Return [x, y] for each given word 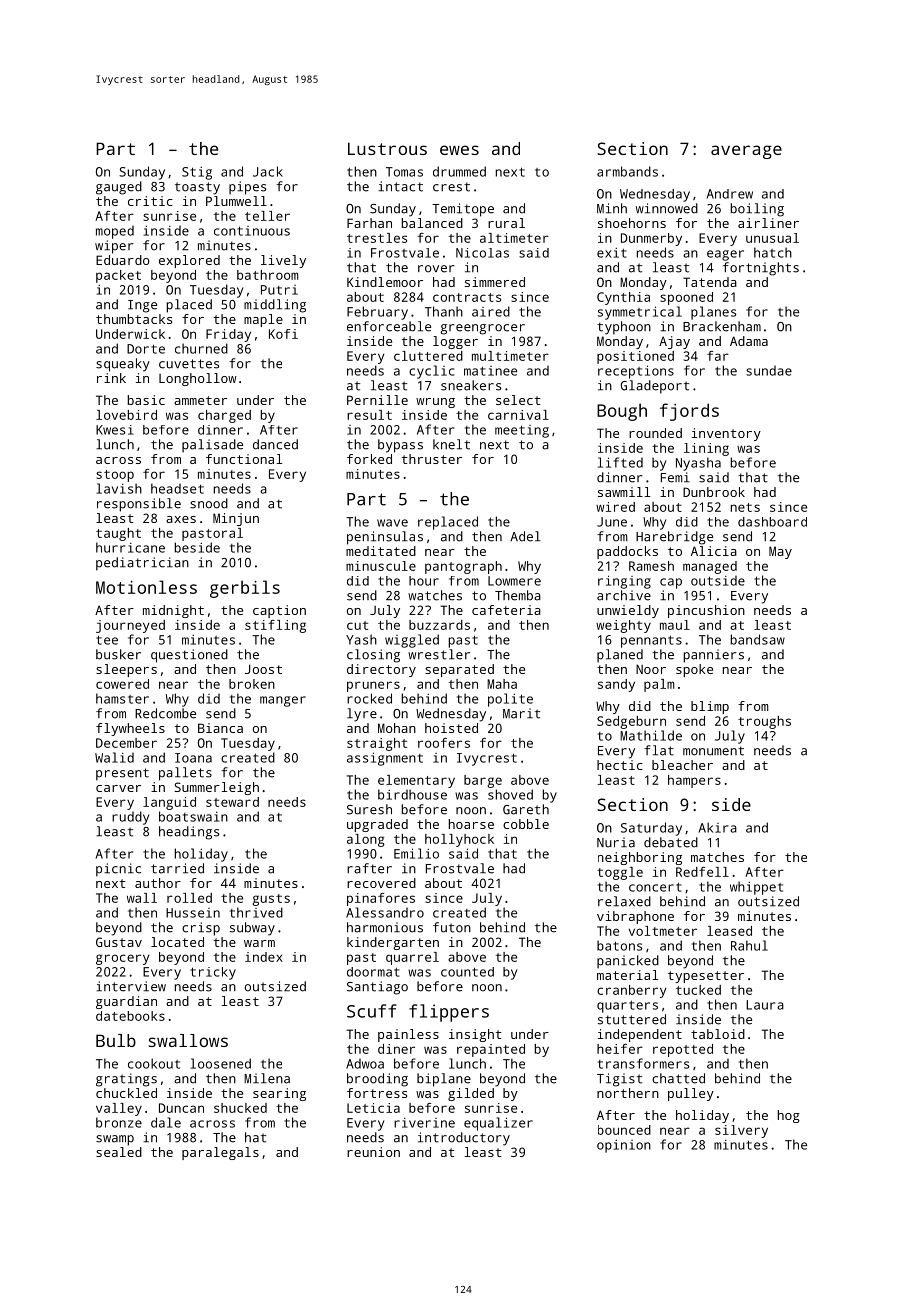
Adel [525, 536]
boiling [757, 210]
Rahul [749, 945]
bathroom [268, 275]
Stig [197, 173]
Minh [612, 208]
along [366, 840]
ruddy [130, 818]
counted [467, 972]
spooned [686, 298]
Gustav [119, 942]
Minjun [236, 519]
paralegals [220, 1153]
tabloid [718, 1034]
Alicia [714, 551]
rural [506, 223]
